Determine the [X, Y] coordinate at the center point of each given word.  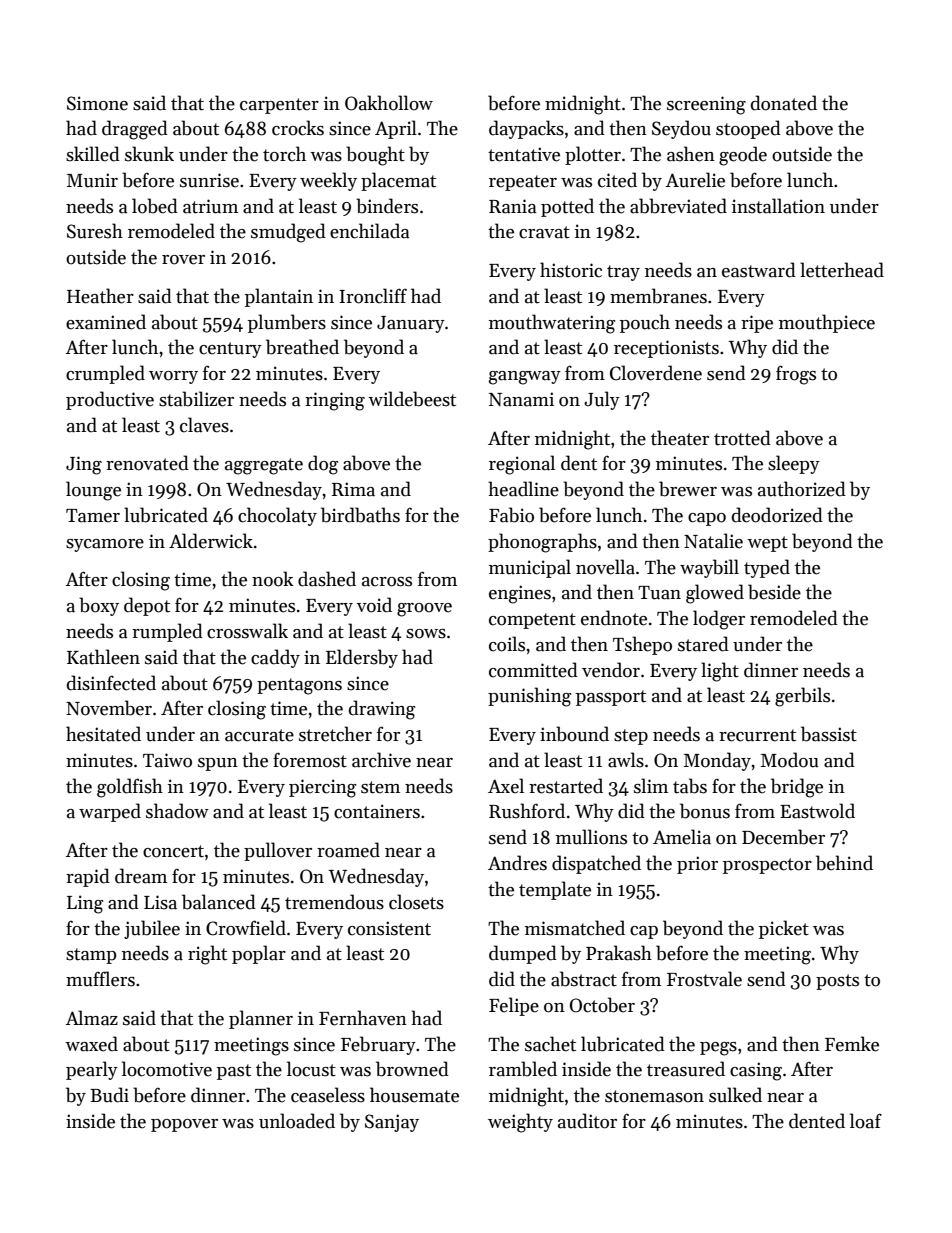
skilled [93, 154]
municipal [530, 568]
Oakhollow [389, 103]
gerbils [802, 697]
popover [184, 1125]
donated [784, 103]
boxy [99, 606]
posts [837, 982]
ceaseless [328, 1095]
